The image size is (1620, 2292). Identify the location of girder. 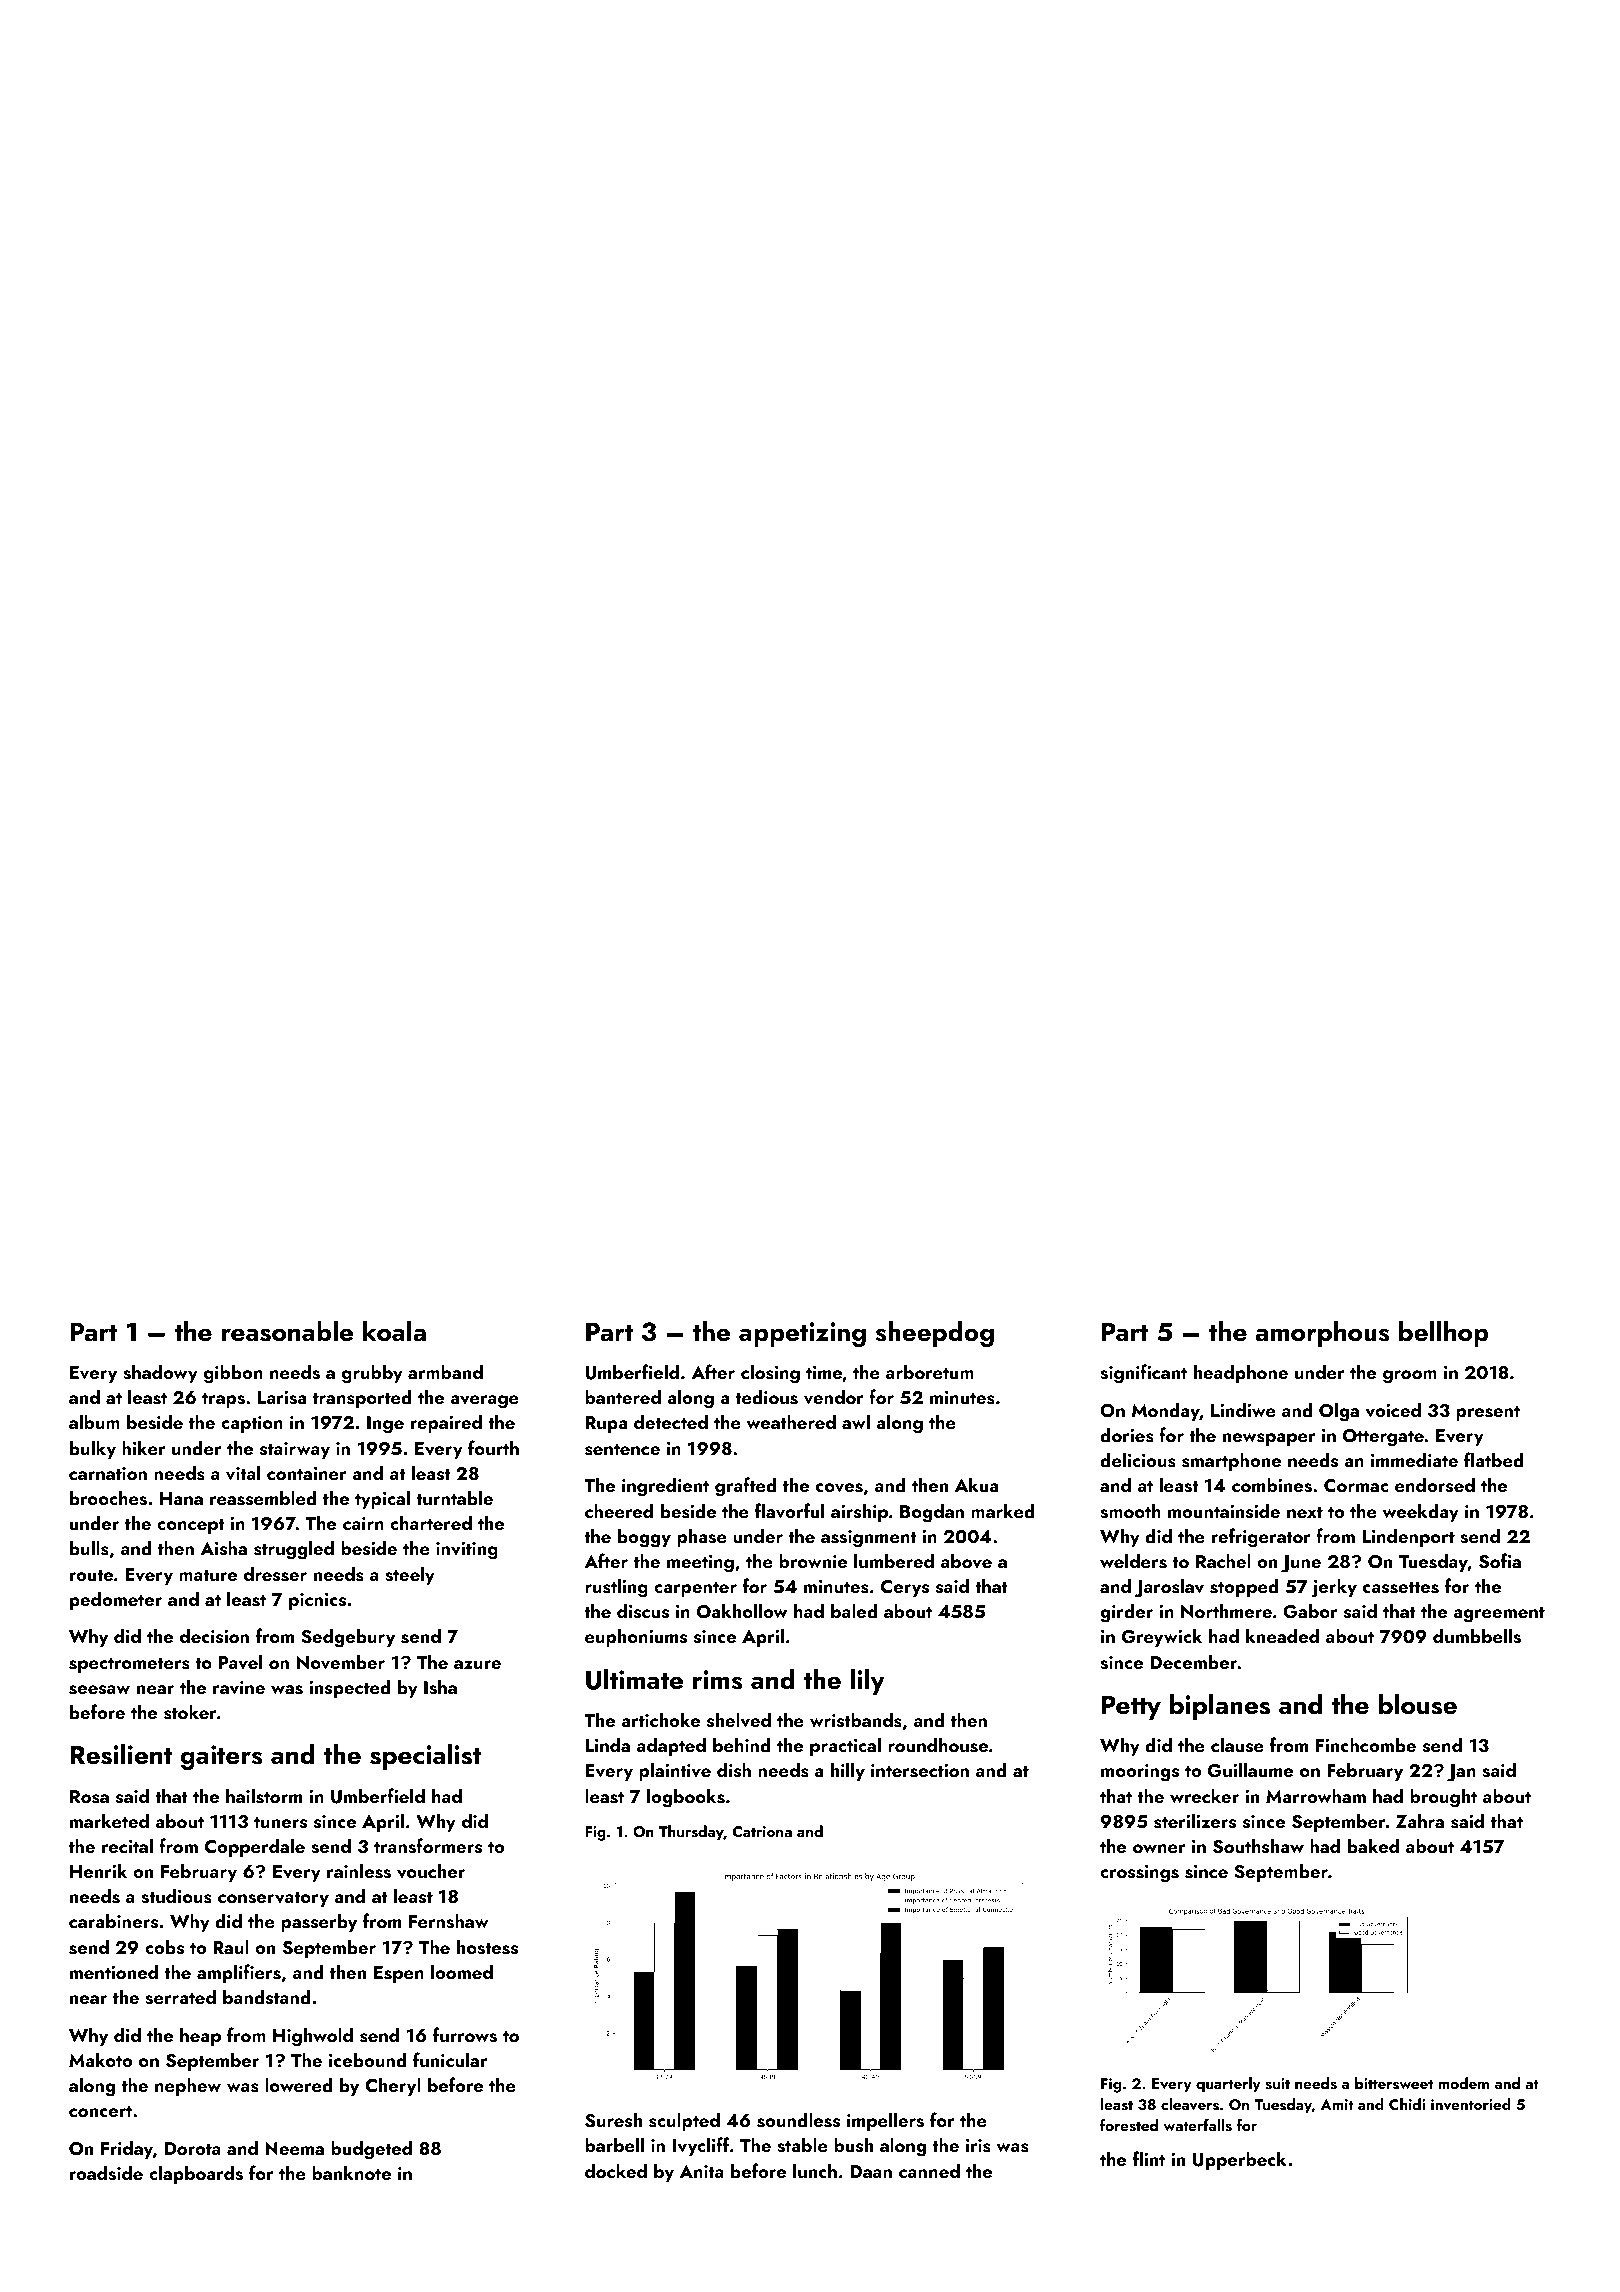
(1126, 1613).
